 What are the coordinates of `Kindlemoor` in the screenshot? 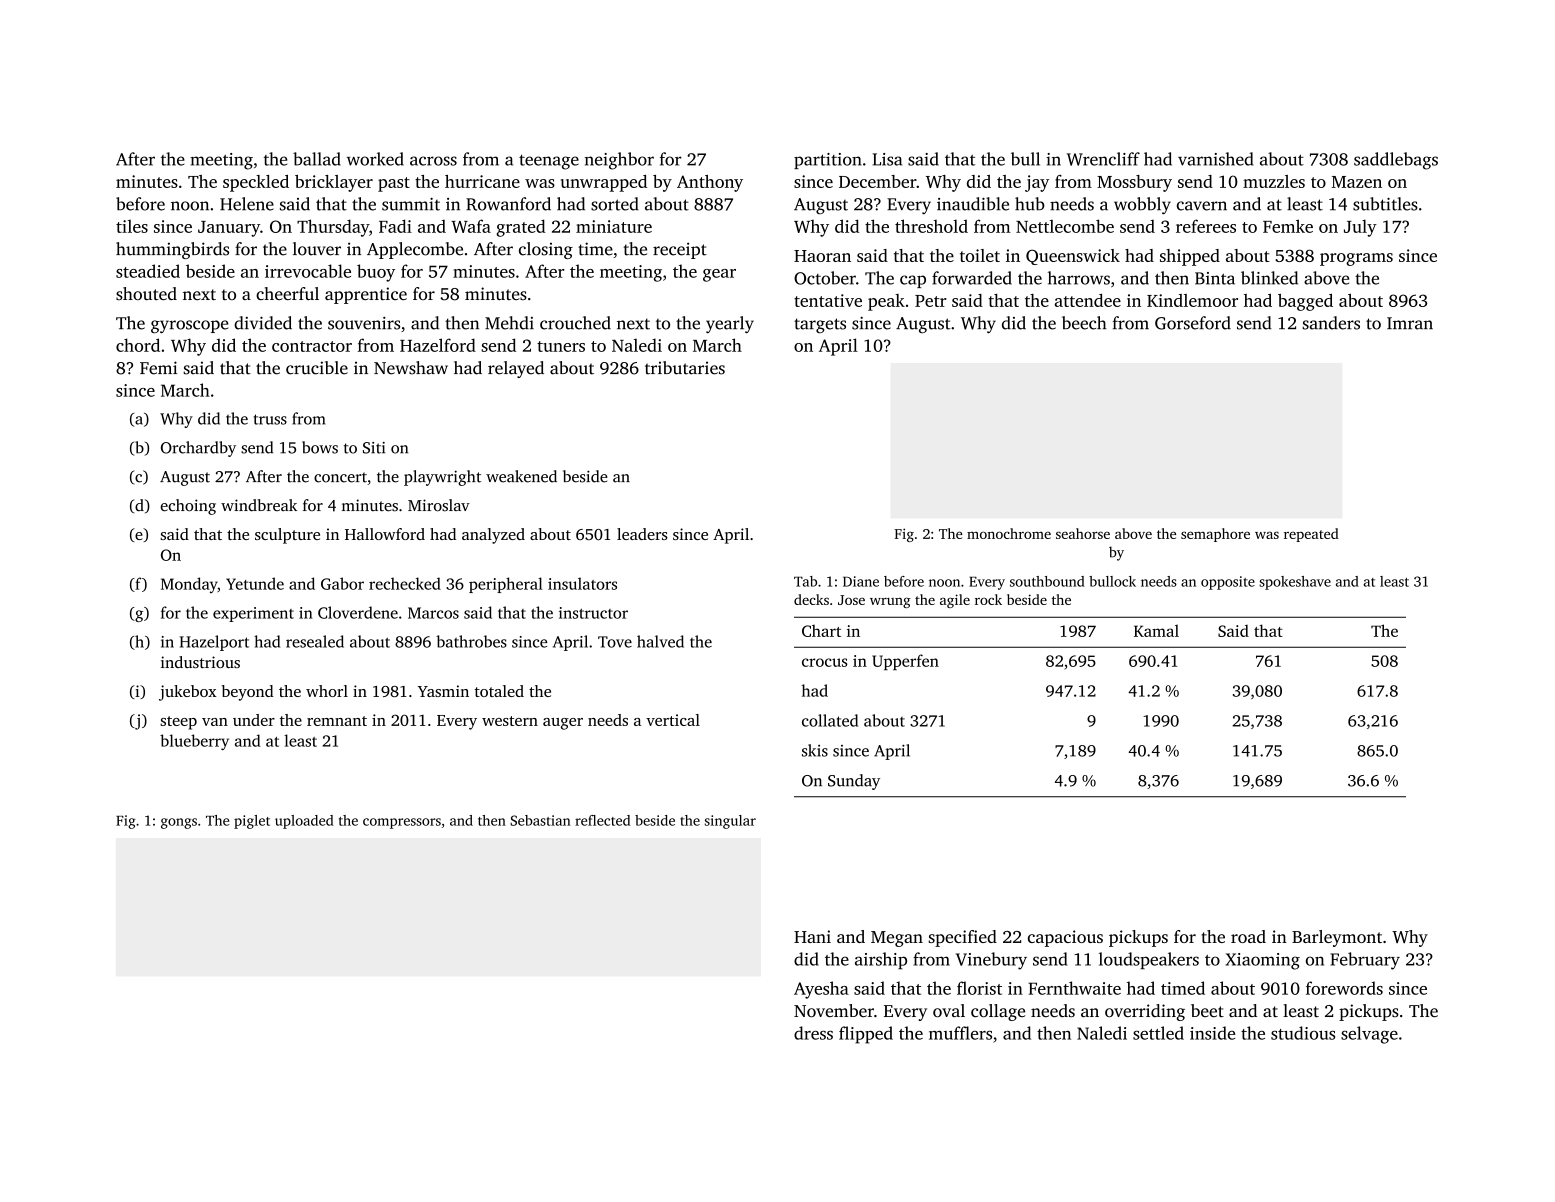 It's located at (1192, 300).
